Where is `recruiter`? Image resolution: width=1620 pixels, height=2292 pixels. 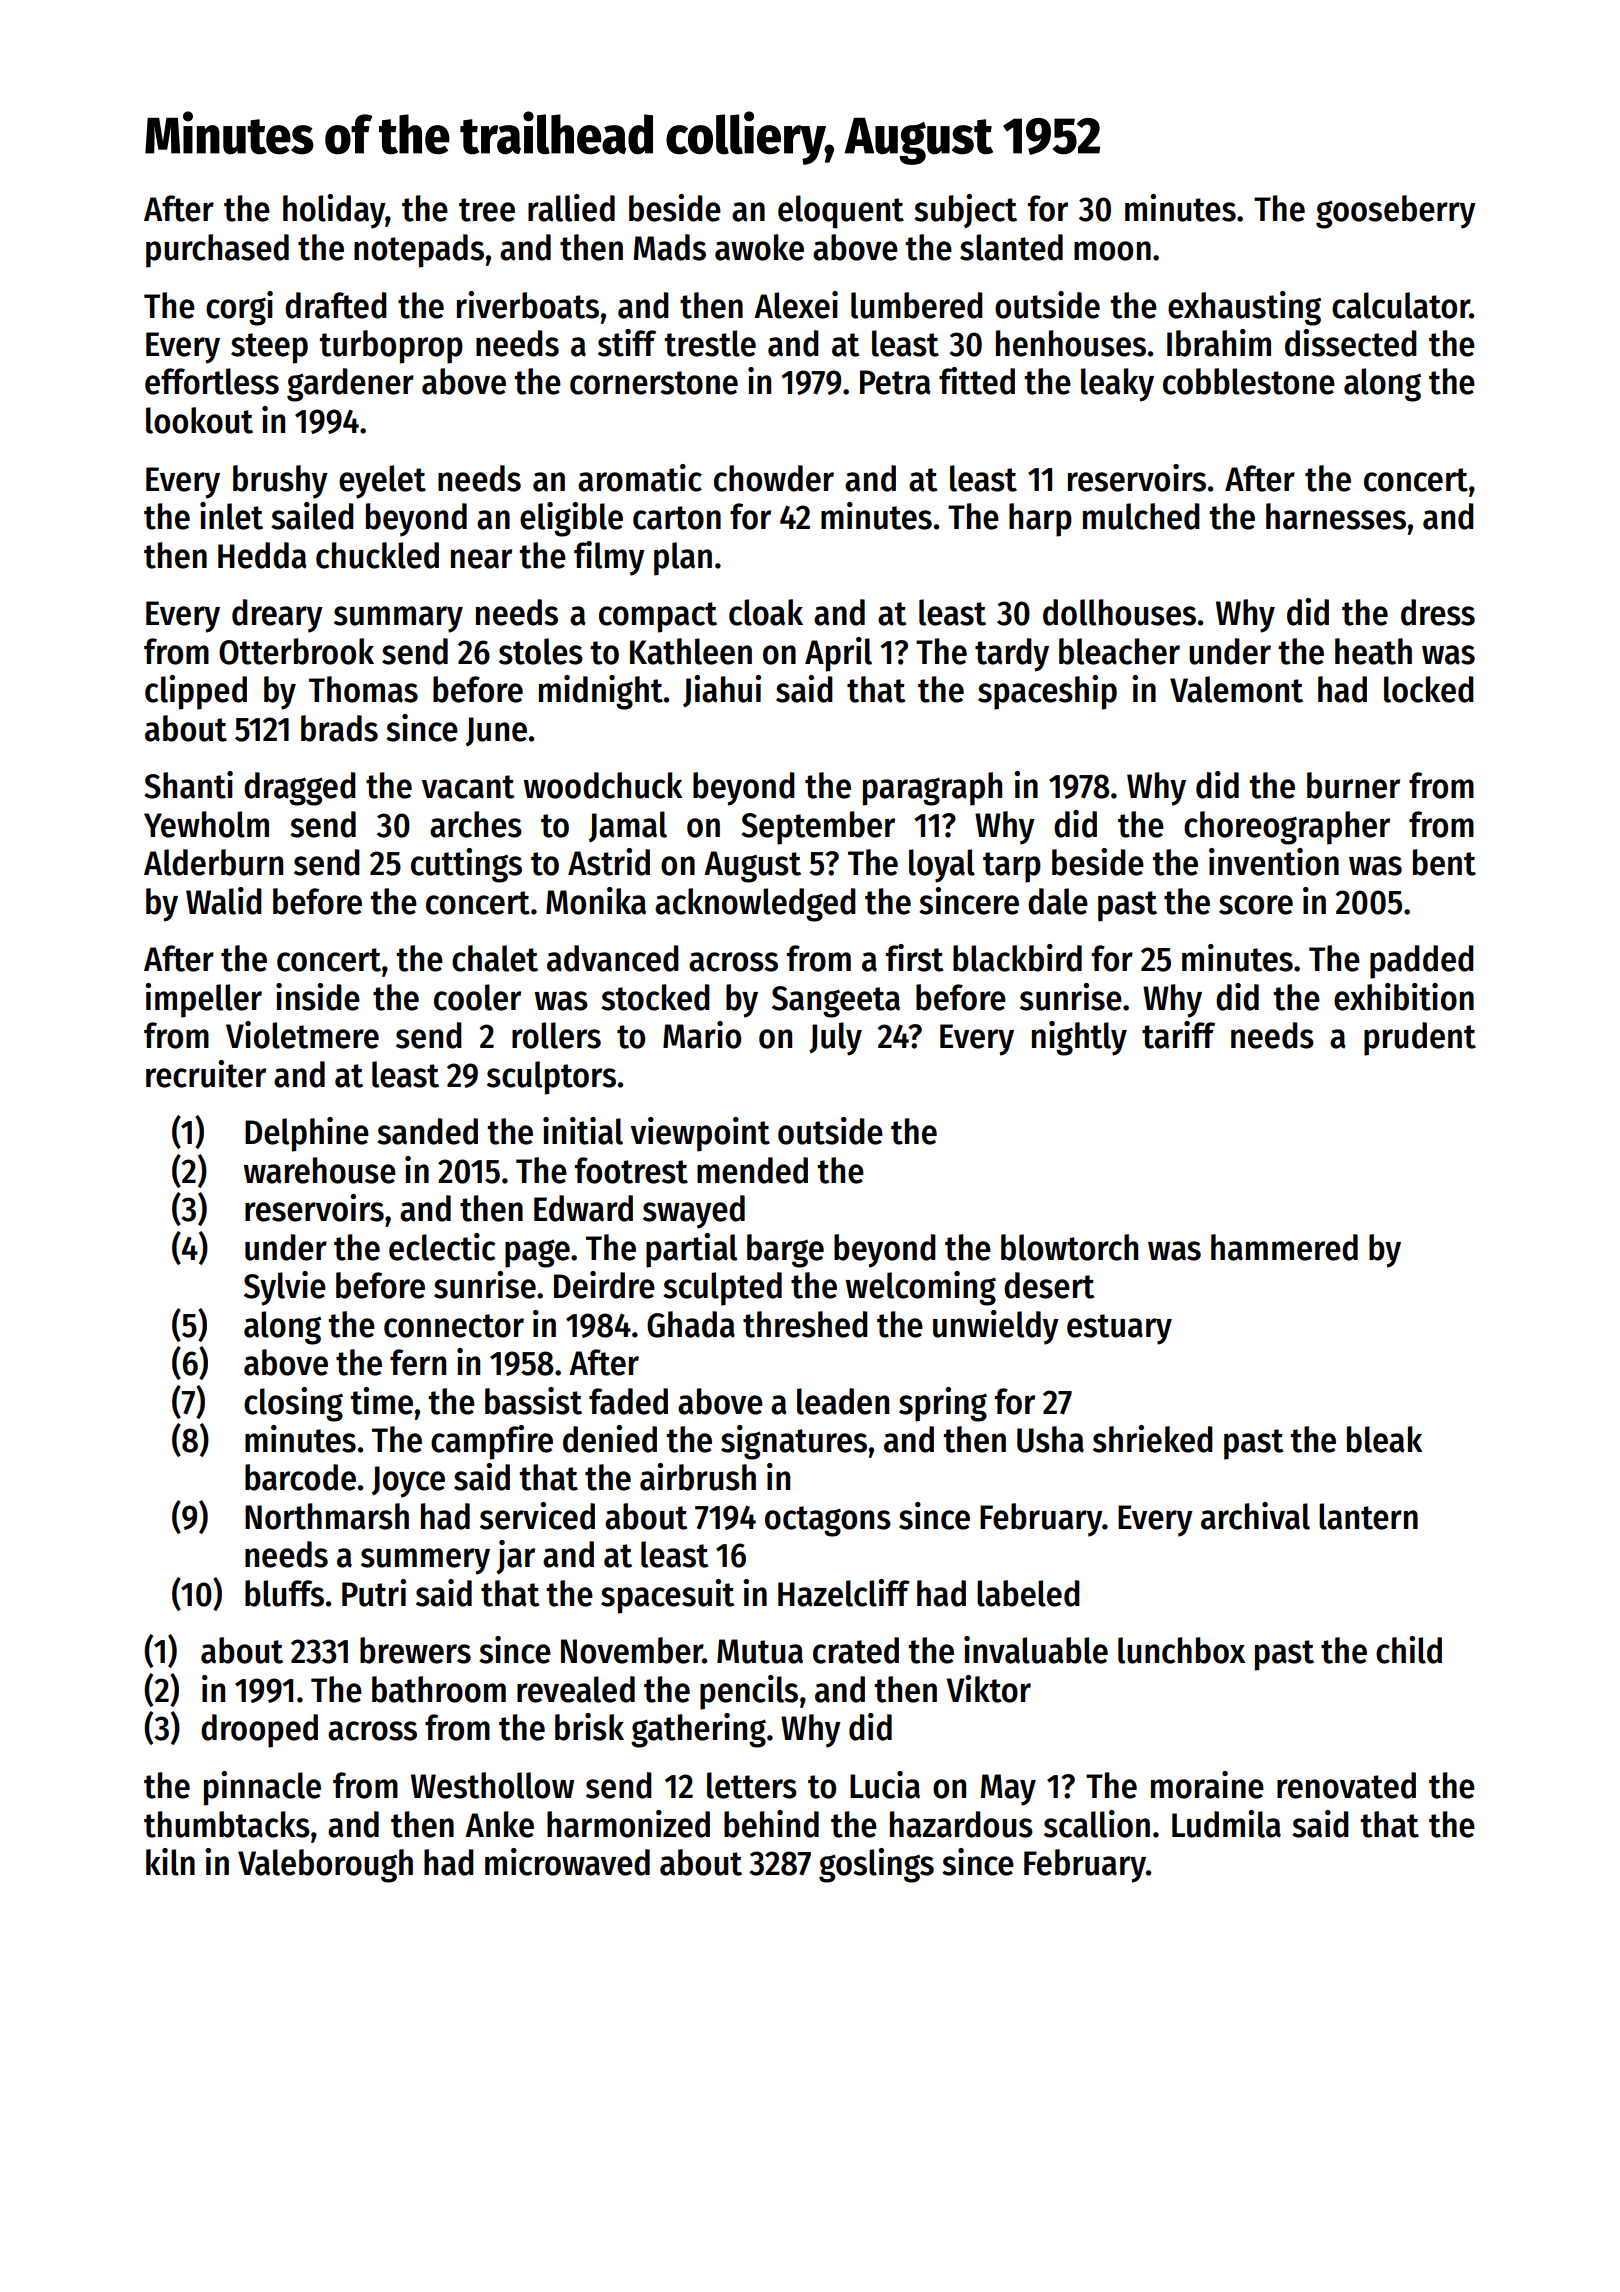 recruiter is located at coordinates (206, 1074).
